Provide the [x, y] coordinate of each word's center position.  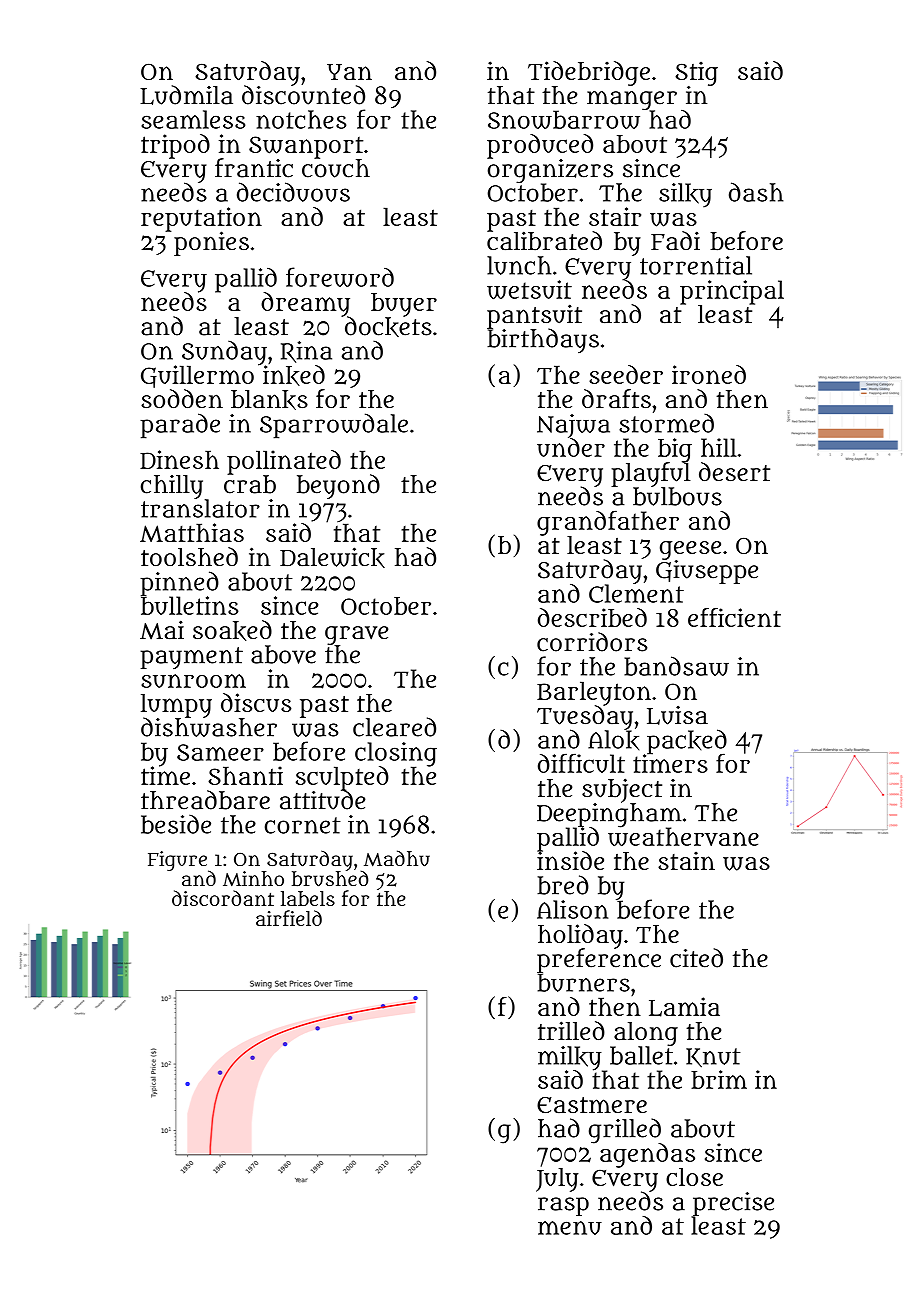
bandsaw [676, 666]
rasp [563, 1206]
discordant [223, 898]
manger [632, 100]
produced [540, 146]
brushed [330, 879]
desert [734, 471]
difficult [581, 763]
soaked [232, 630]
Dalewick [332, 557]
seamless [193, 119]
